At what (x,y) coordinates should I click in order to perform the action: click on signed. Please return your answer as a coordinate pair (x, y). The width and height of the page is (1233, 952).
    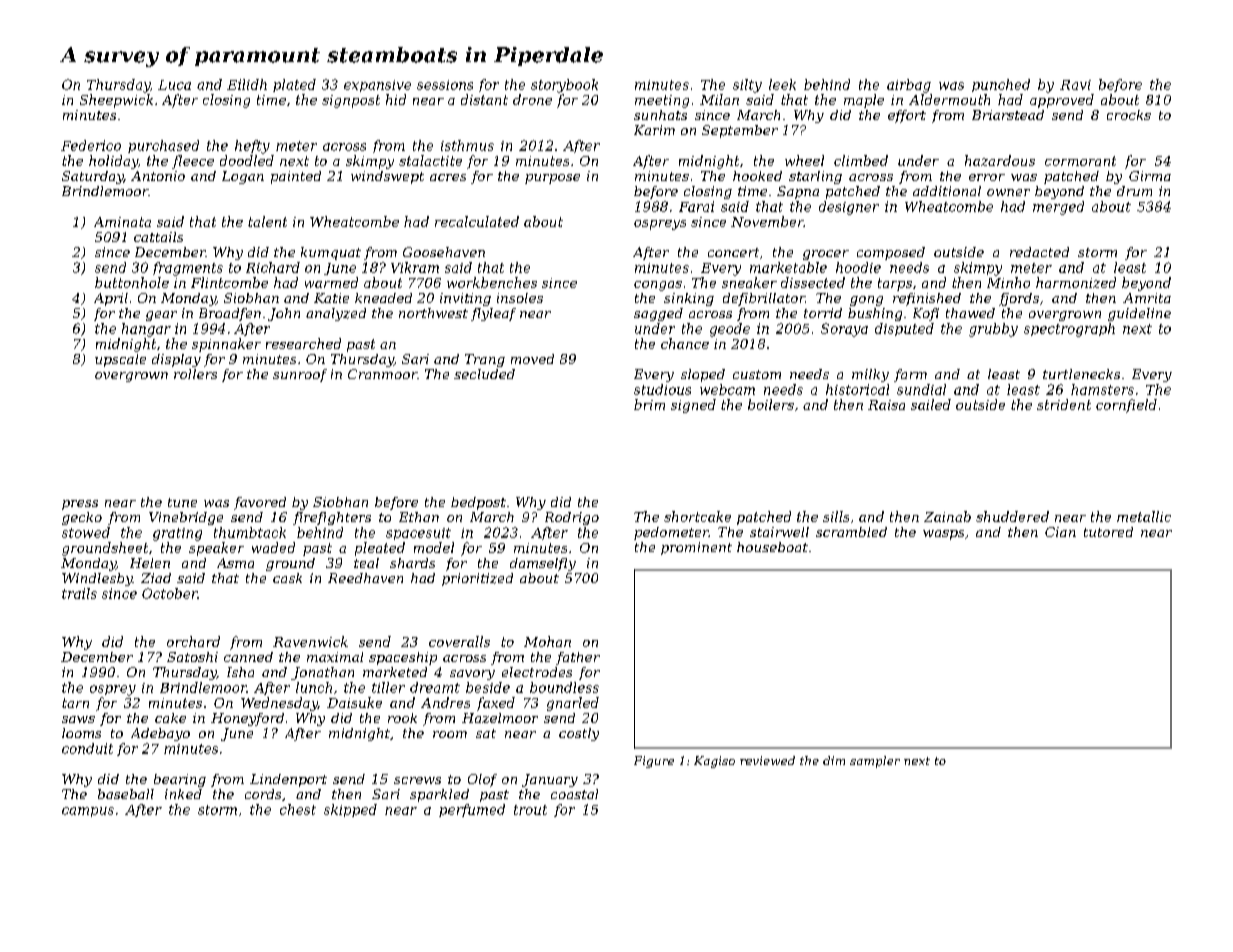
    Looking at the image, I should click on (693, 406).
